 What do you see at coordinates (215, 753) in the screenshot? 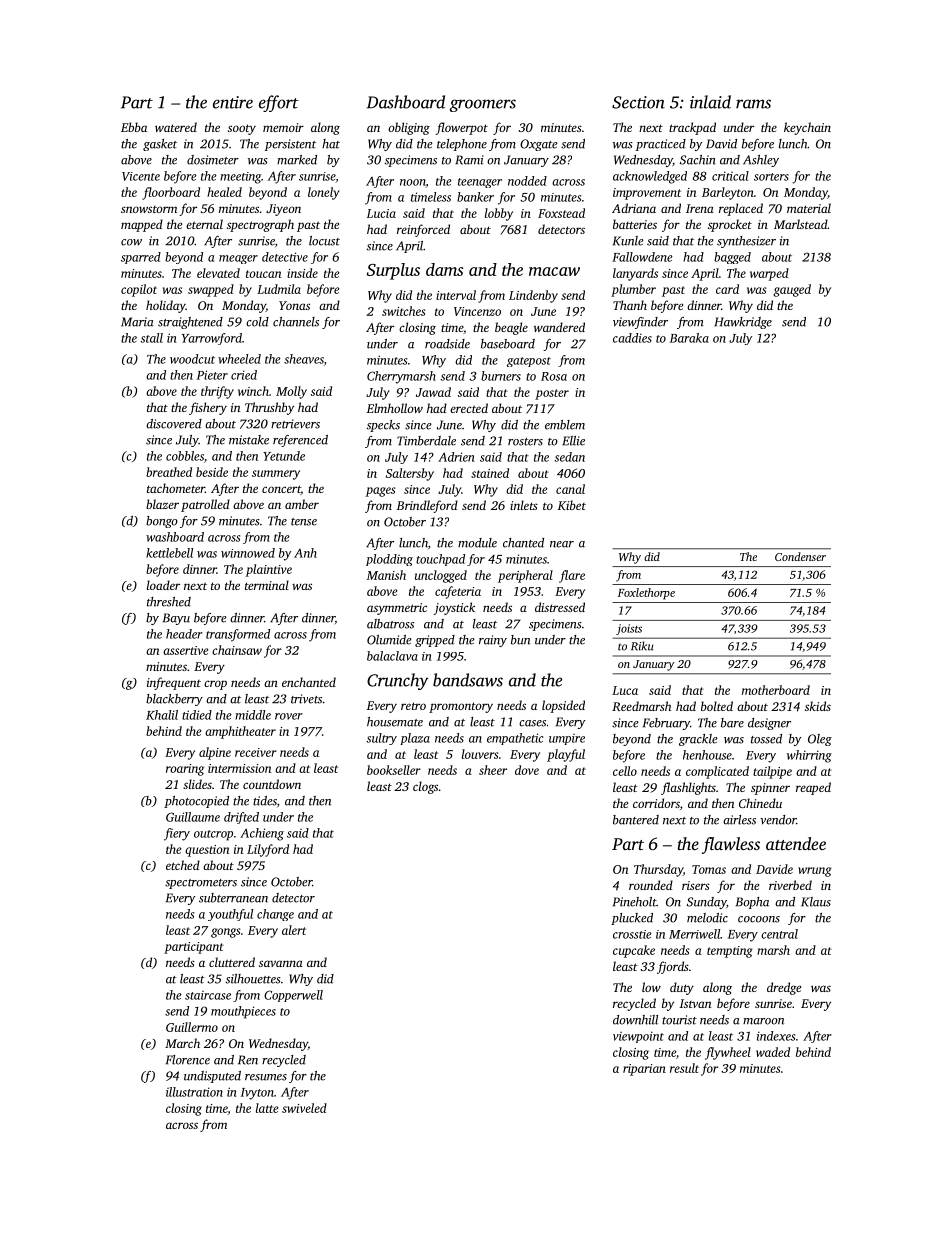
I see `alpine` at bounding box center [215, 753].
